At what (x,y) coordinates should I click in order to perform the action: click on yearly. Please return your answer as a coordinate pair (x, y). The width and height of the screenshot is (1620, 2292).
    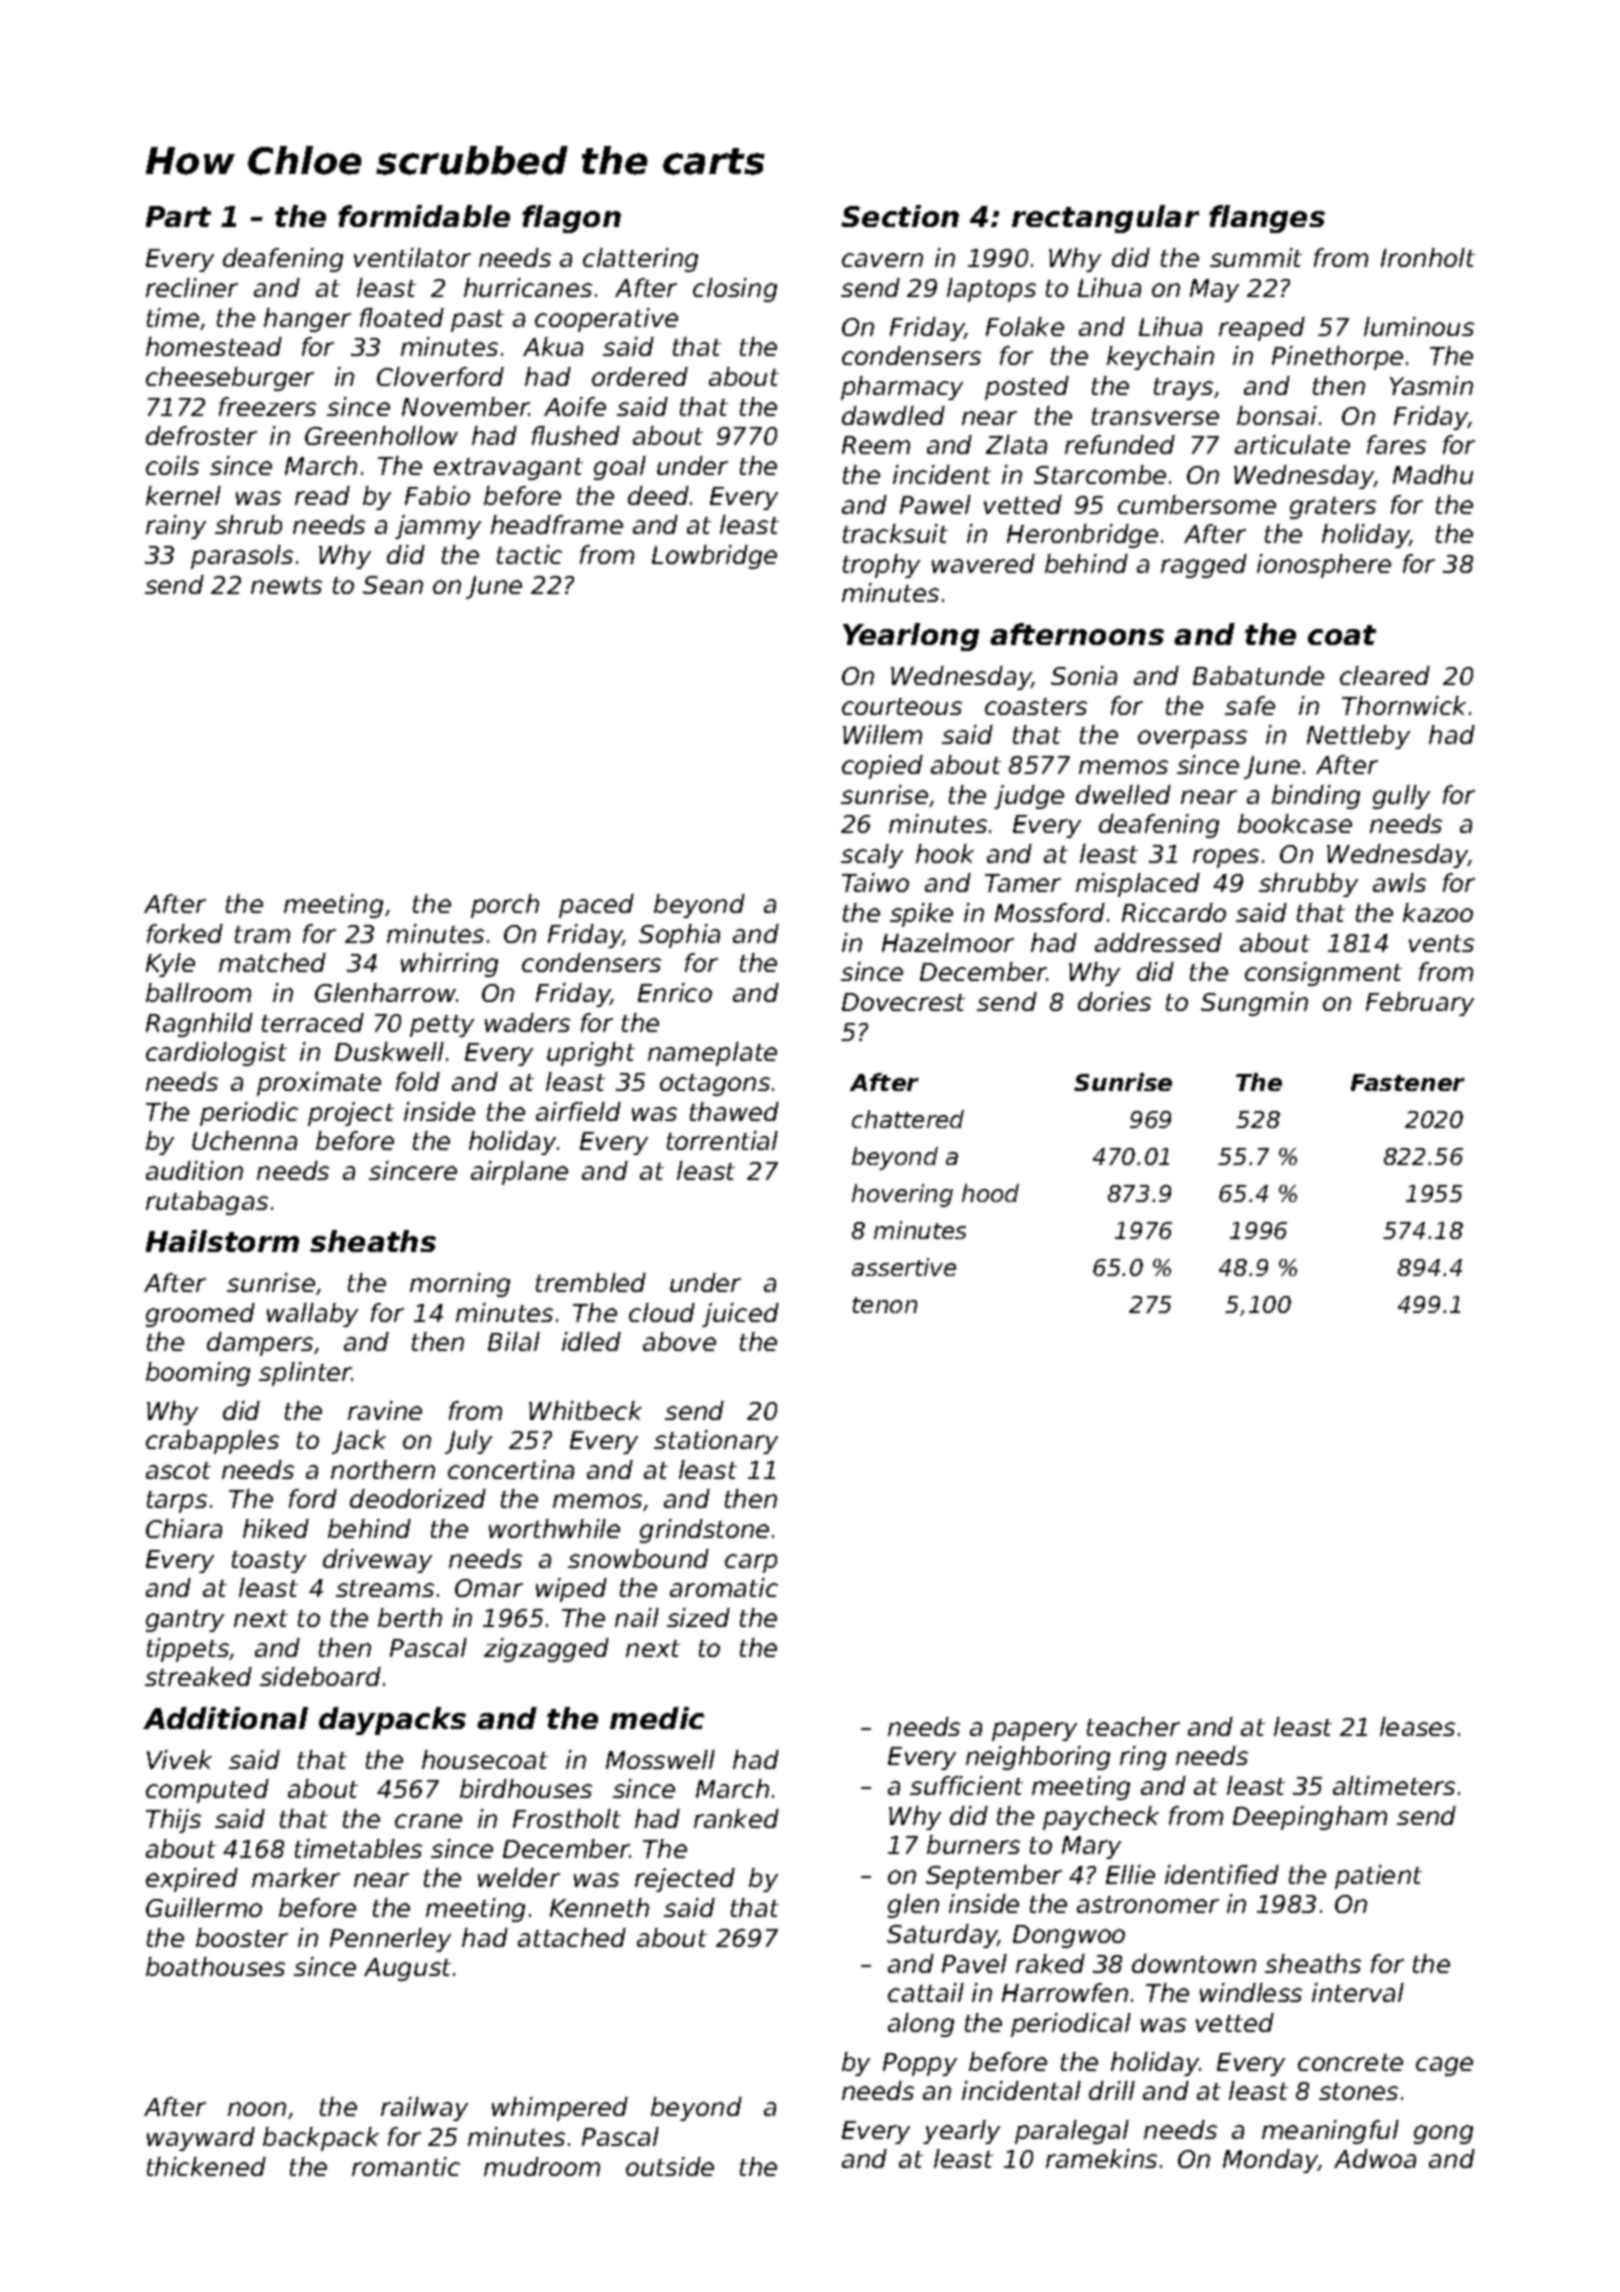
    Looking at the image, I should click on (961, 2132).
